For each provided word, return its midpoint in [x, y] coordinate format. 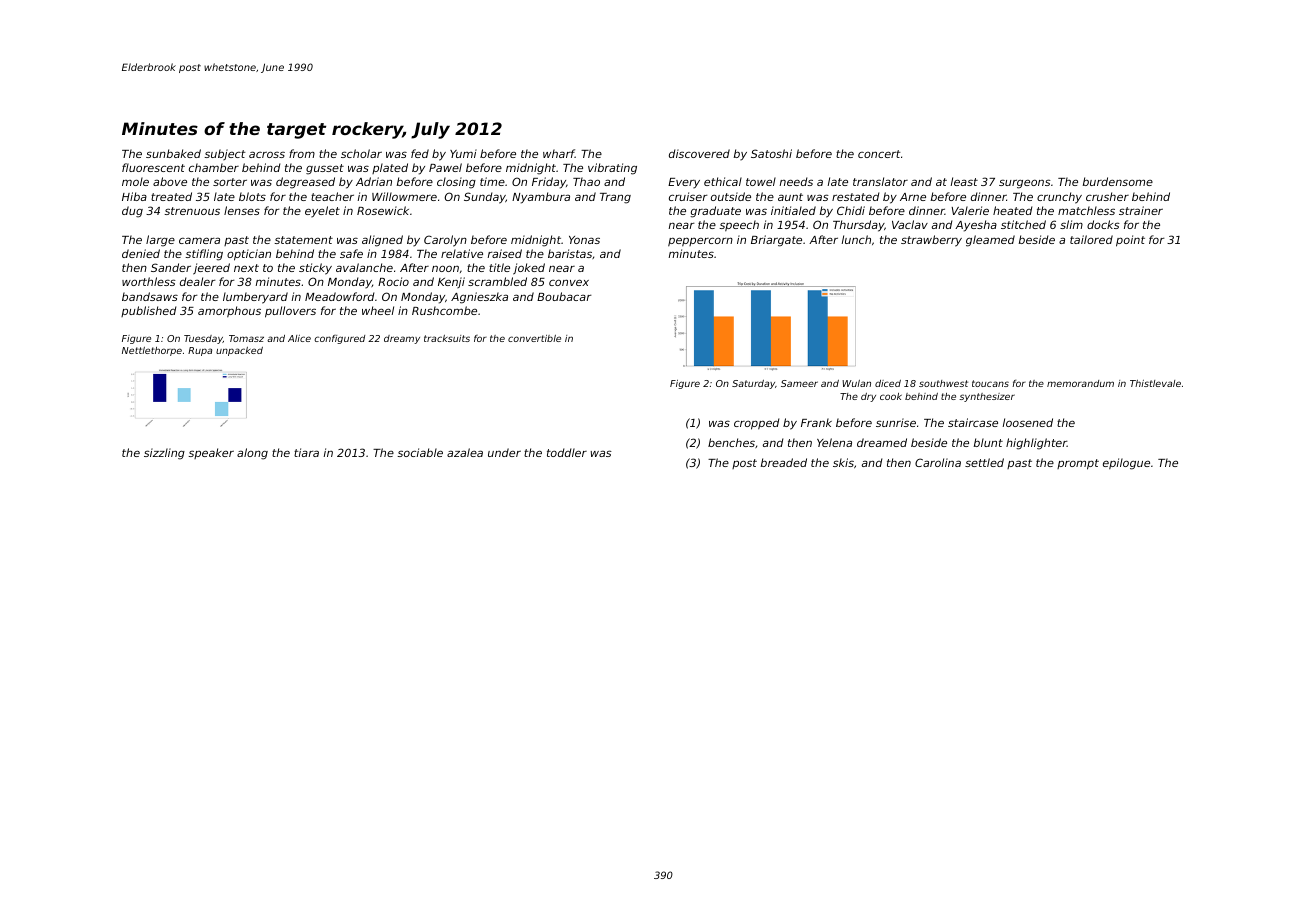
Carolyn [445, 241]
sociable [420, 452]
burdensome [1118, 181]
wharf [559, 153]
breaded [784, 462]
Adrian [374, 181]
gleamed [990, 241]
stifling [204, 255]
